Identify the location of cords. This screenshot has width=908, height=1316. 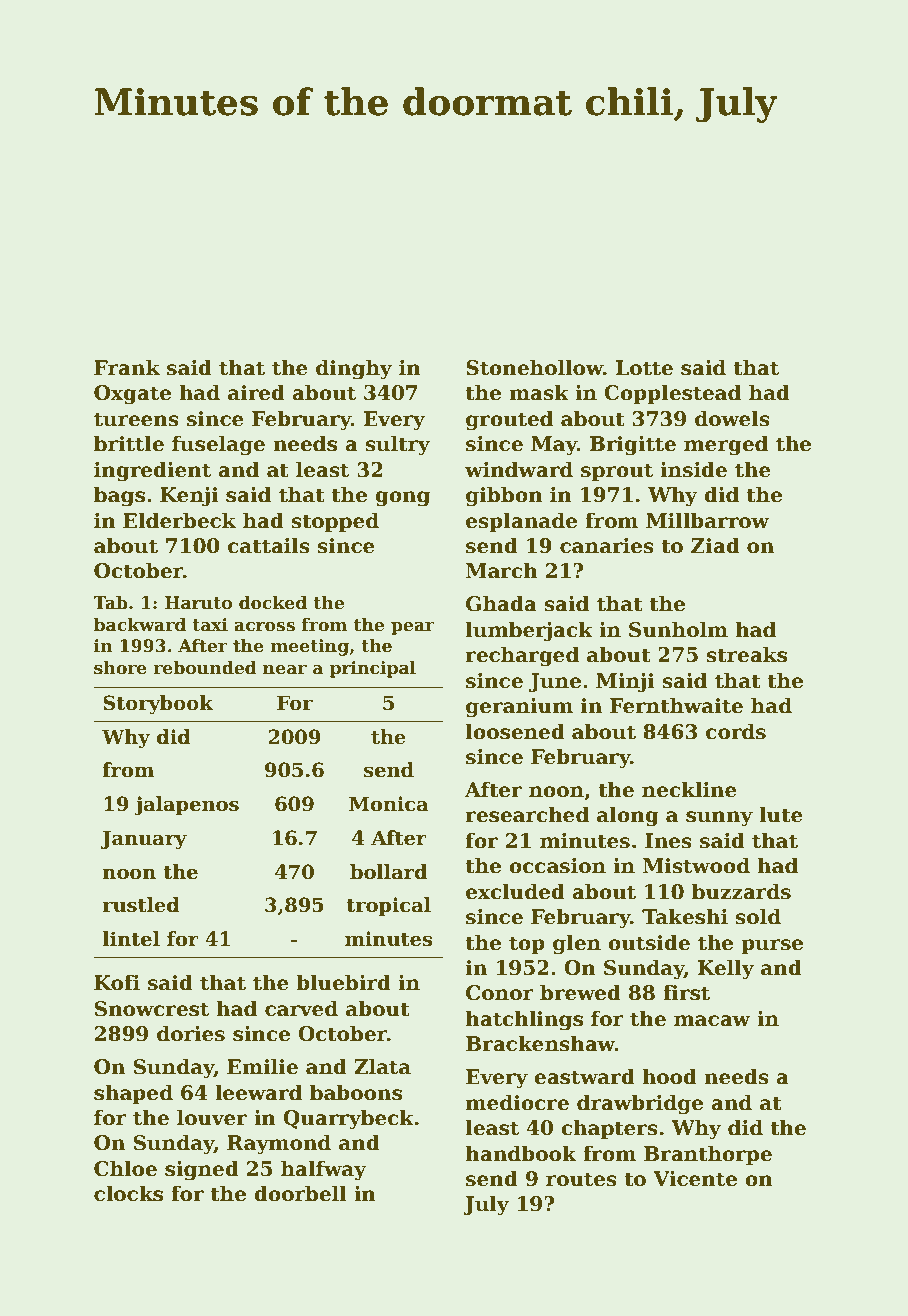
(736, 731).
